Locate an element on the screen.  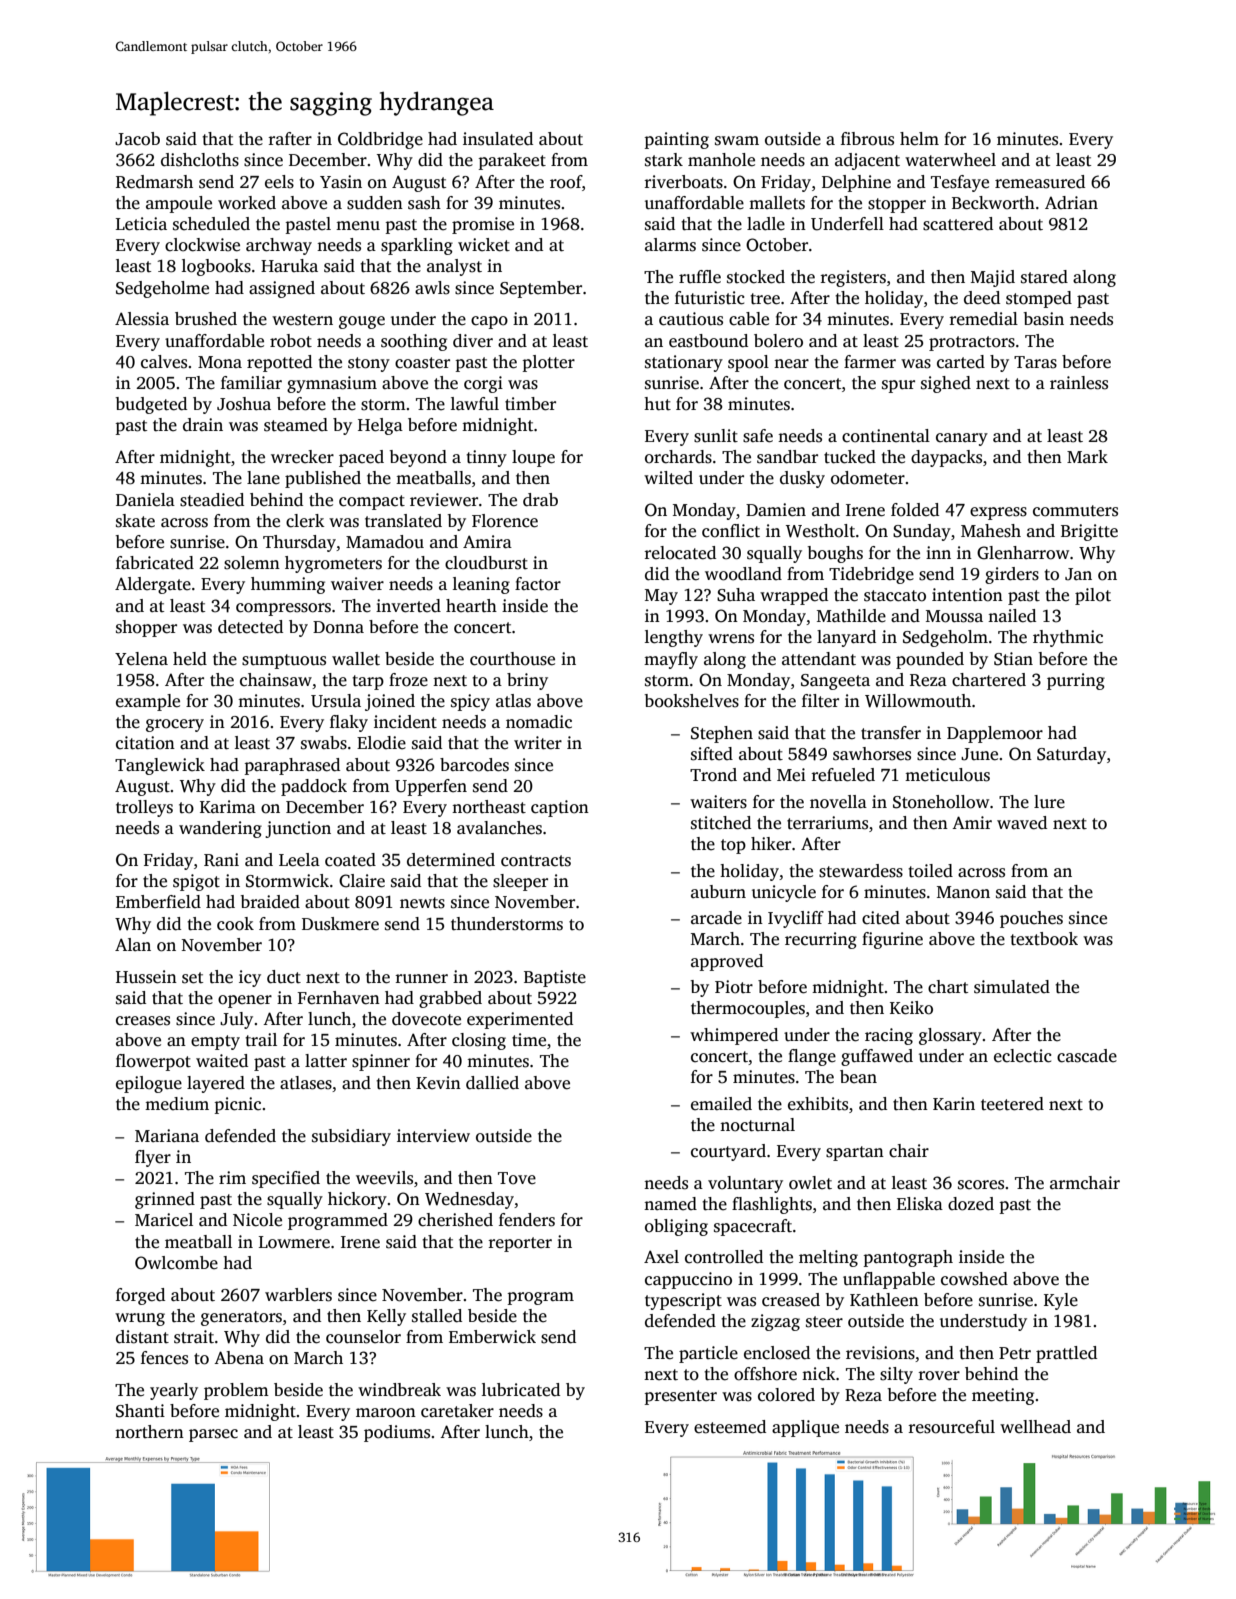
wellhead is located at coordinates (1035, 1427).
